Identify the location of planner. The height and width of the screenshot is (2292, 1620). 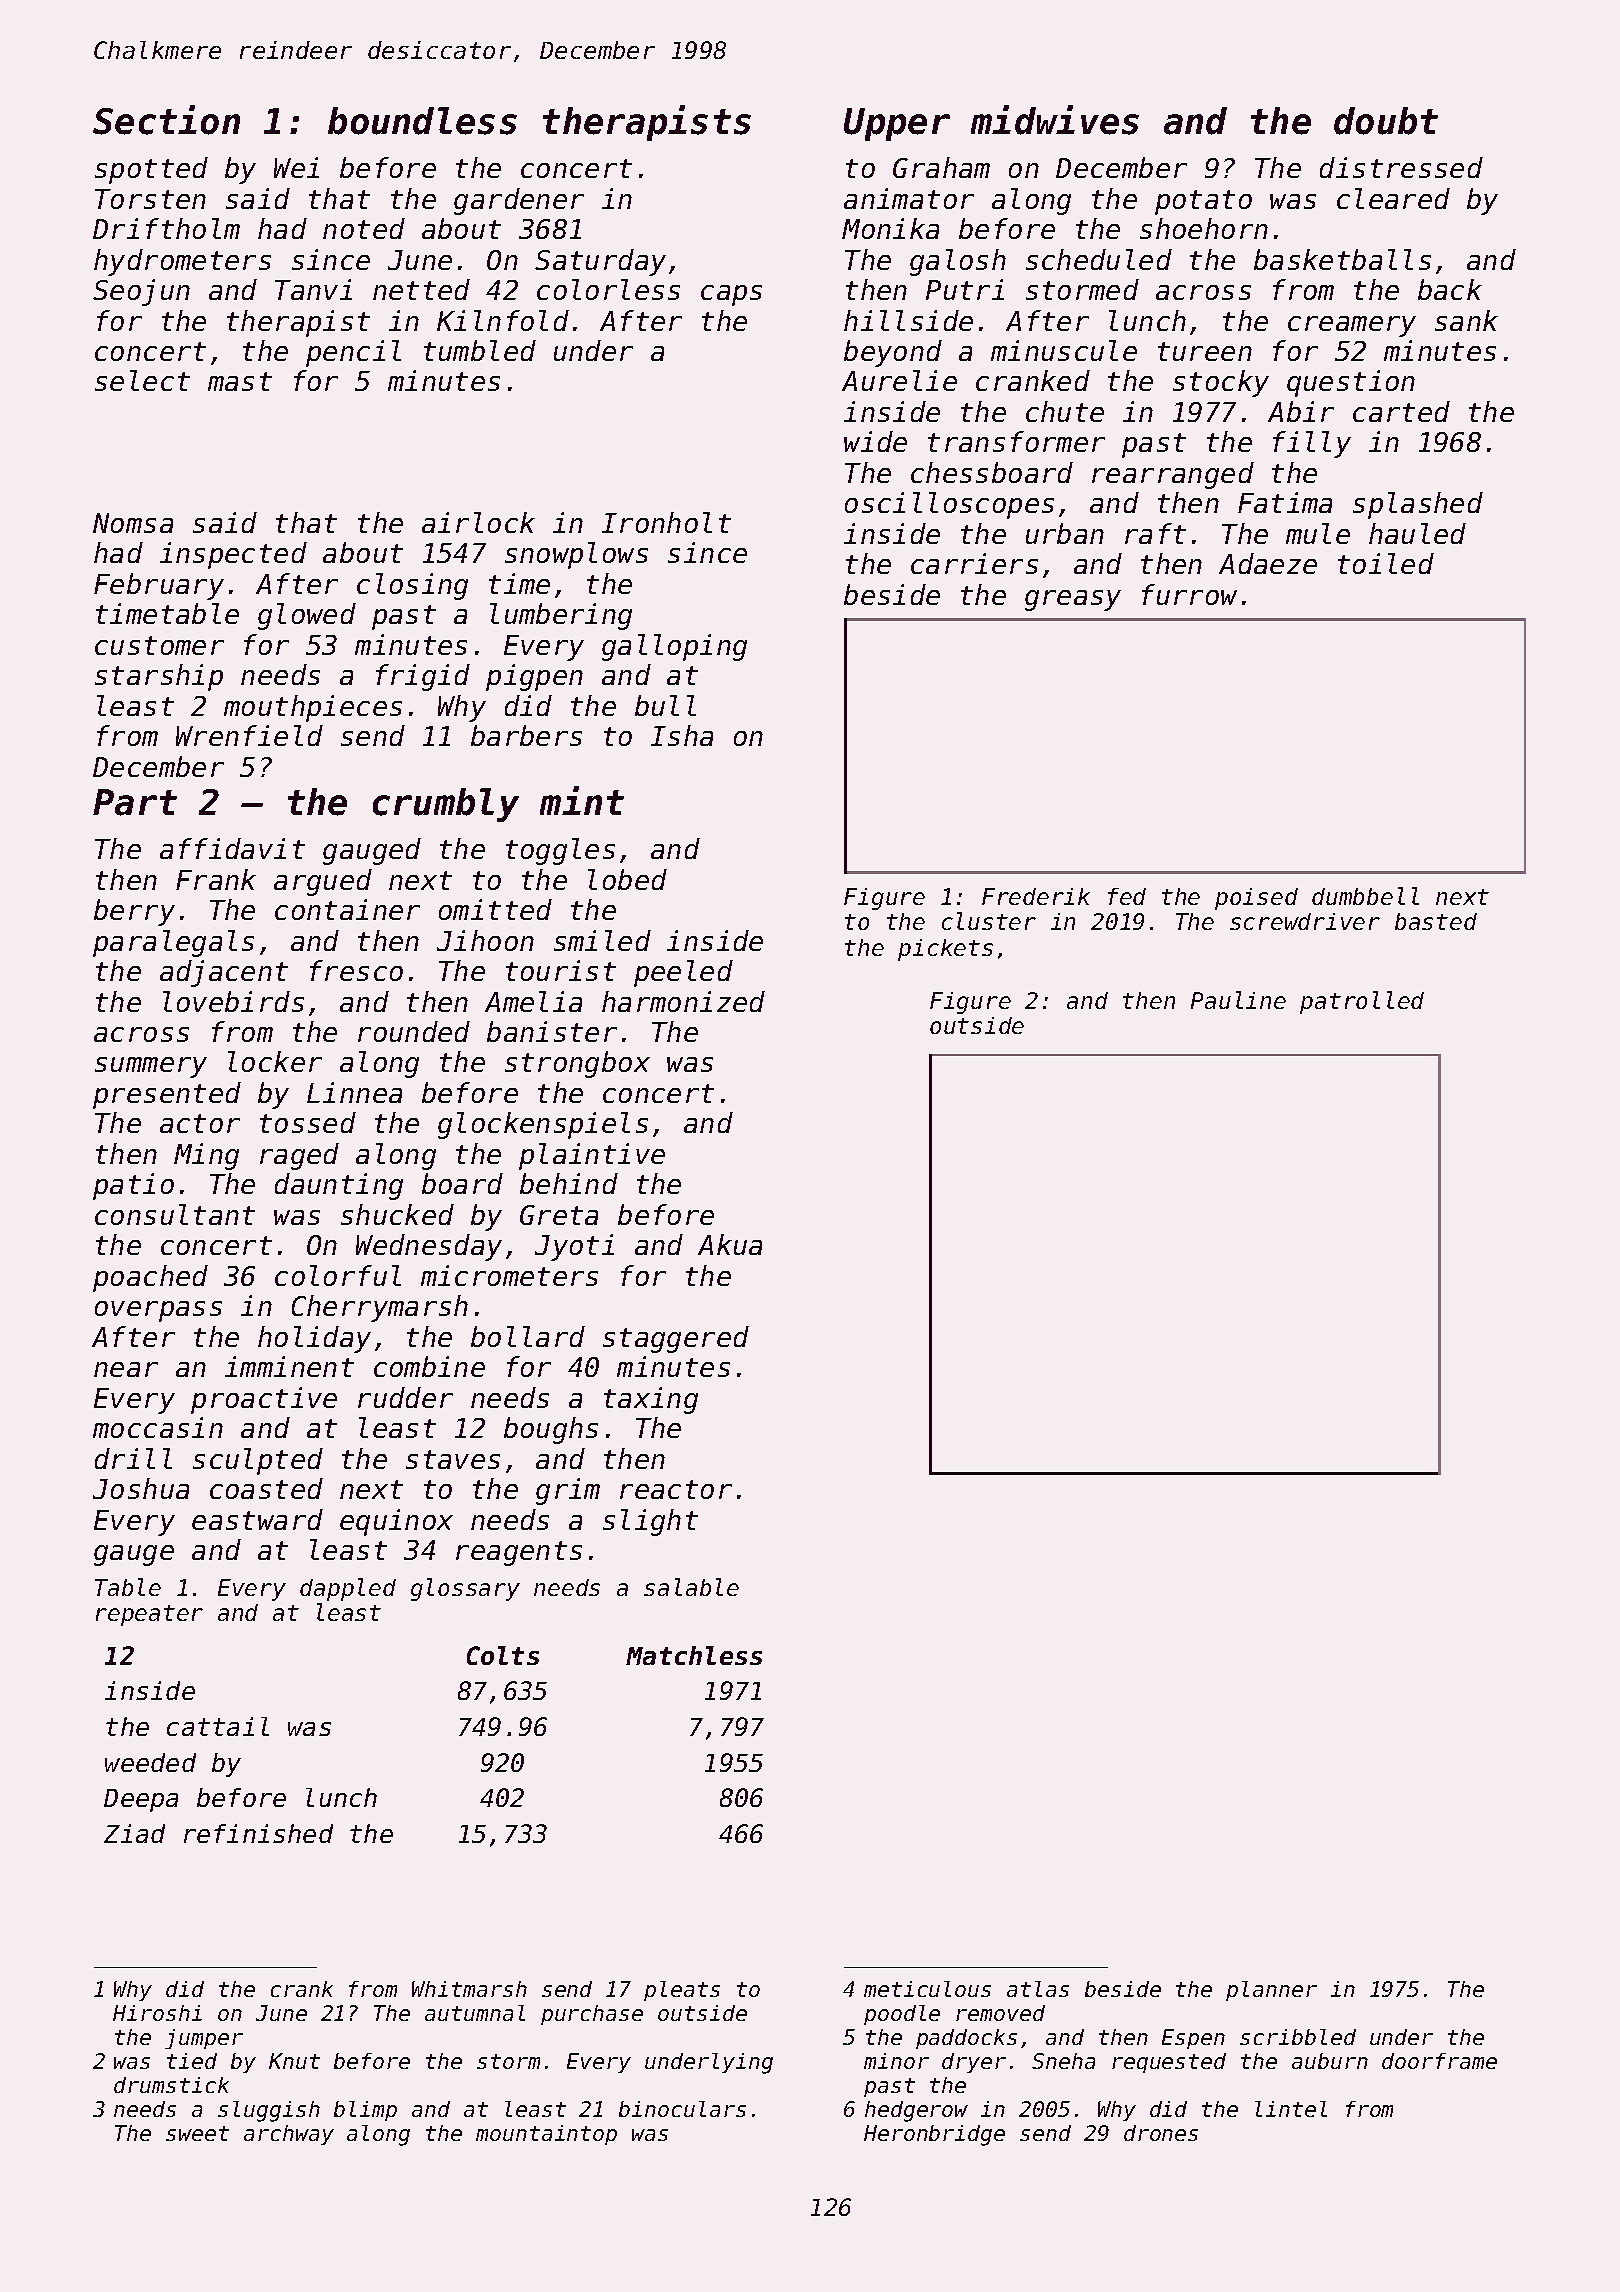
(1271, 1991).
